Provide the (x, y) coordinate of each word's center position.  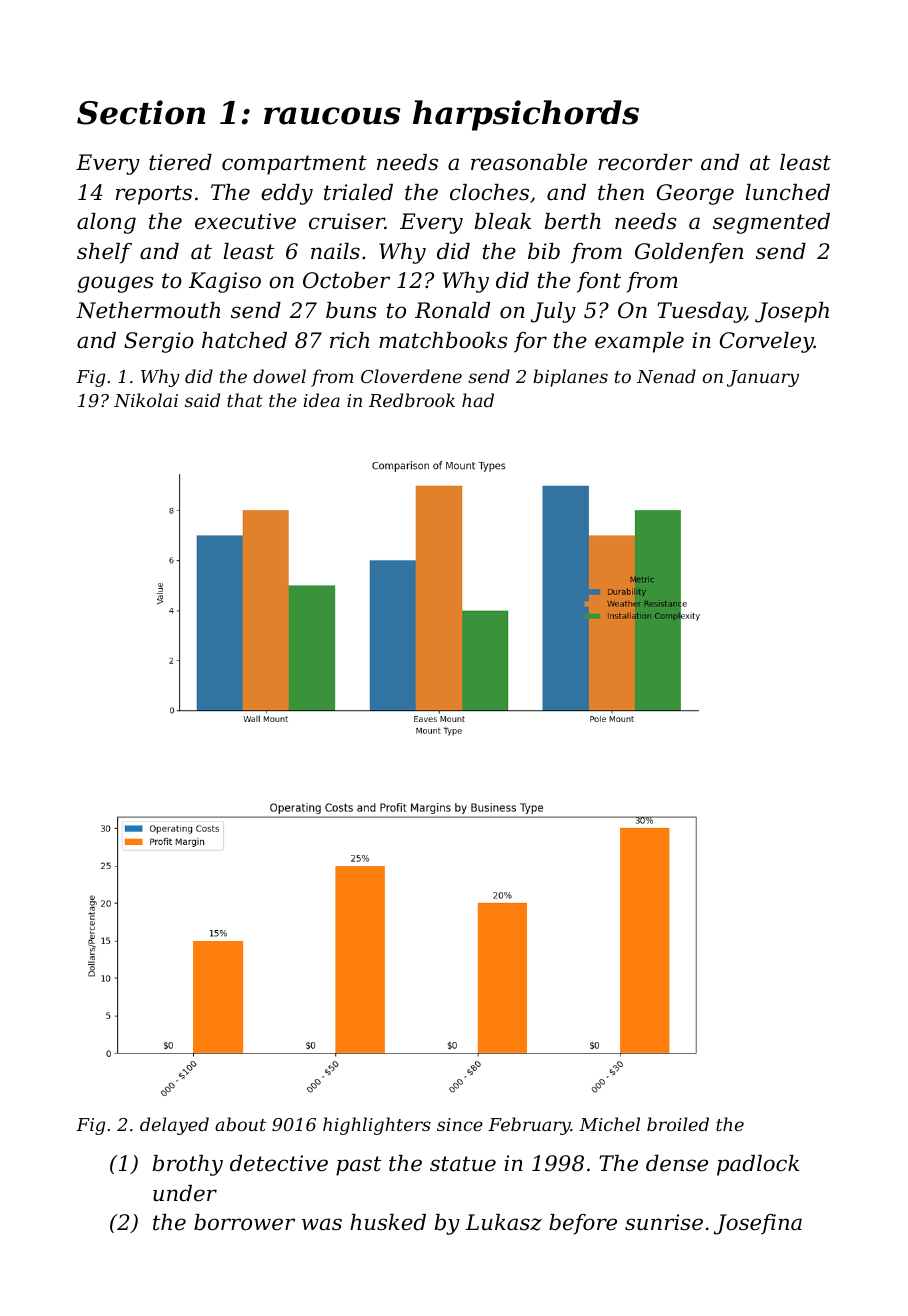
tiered (180, 162)
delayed (174, 1126)
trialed (358, 192)
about (240, 1124)
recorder (645, 162)
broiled (678, 1124)
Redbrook (412, 400)
